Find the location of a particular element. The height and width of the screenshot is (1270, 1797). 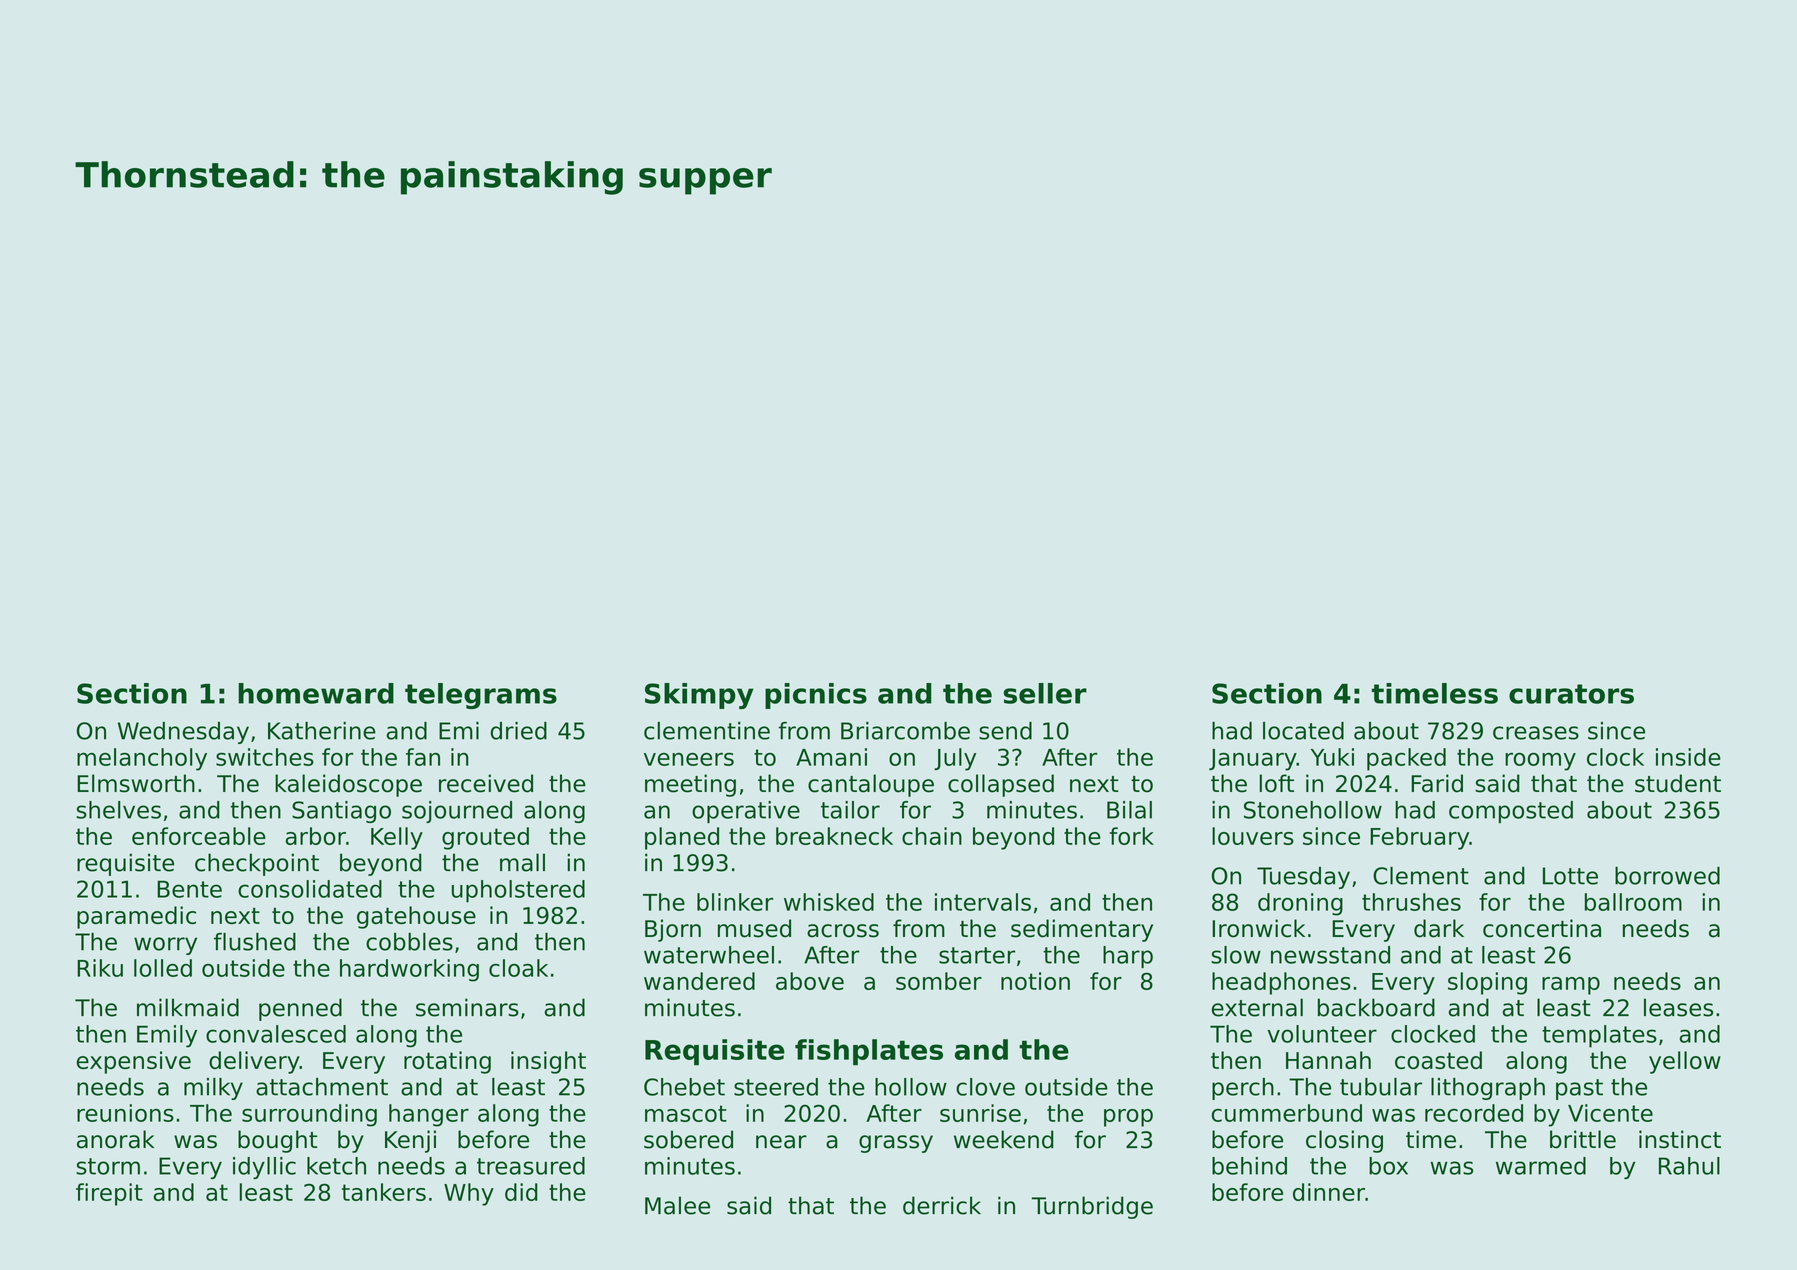

gatehouse is located at coordinates (416, 917).
